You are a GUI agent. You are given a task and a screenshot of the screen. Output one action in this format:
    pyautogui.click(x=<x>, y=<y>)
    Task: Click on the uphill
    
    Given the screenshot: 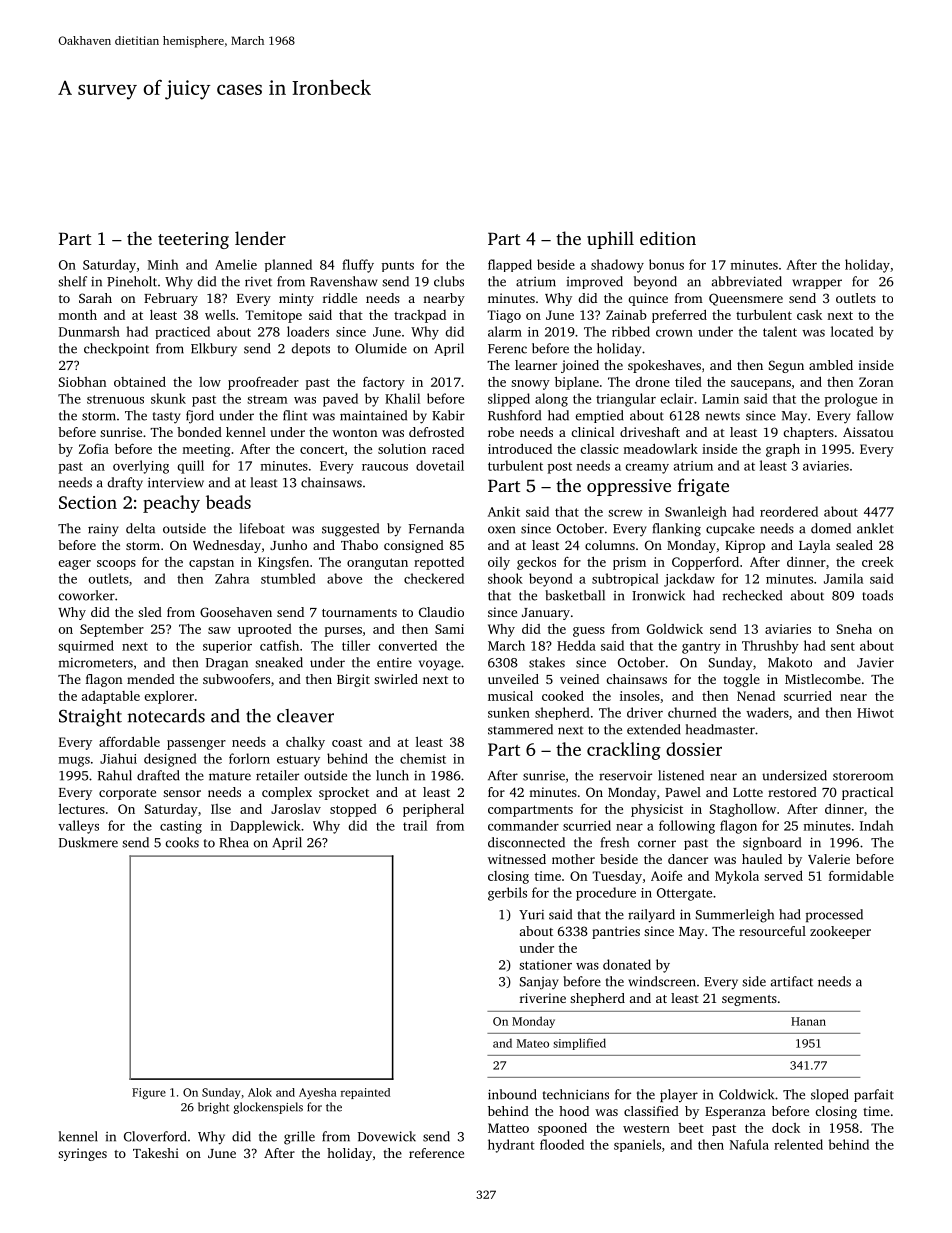 What is the action you would take?
    pyautogui.click(x=610, y=240)
